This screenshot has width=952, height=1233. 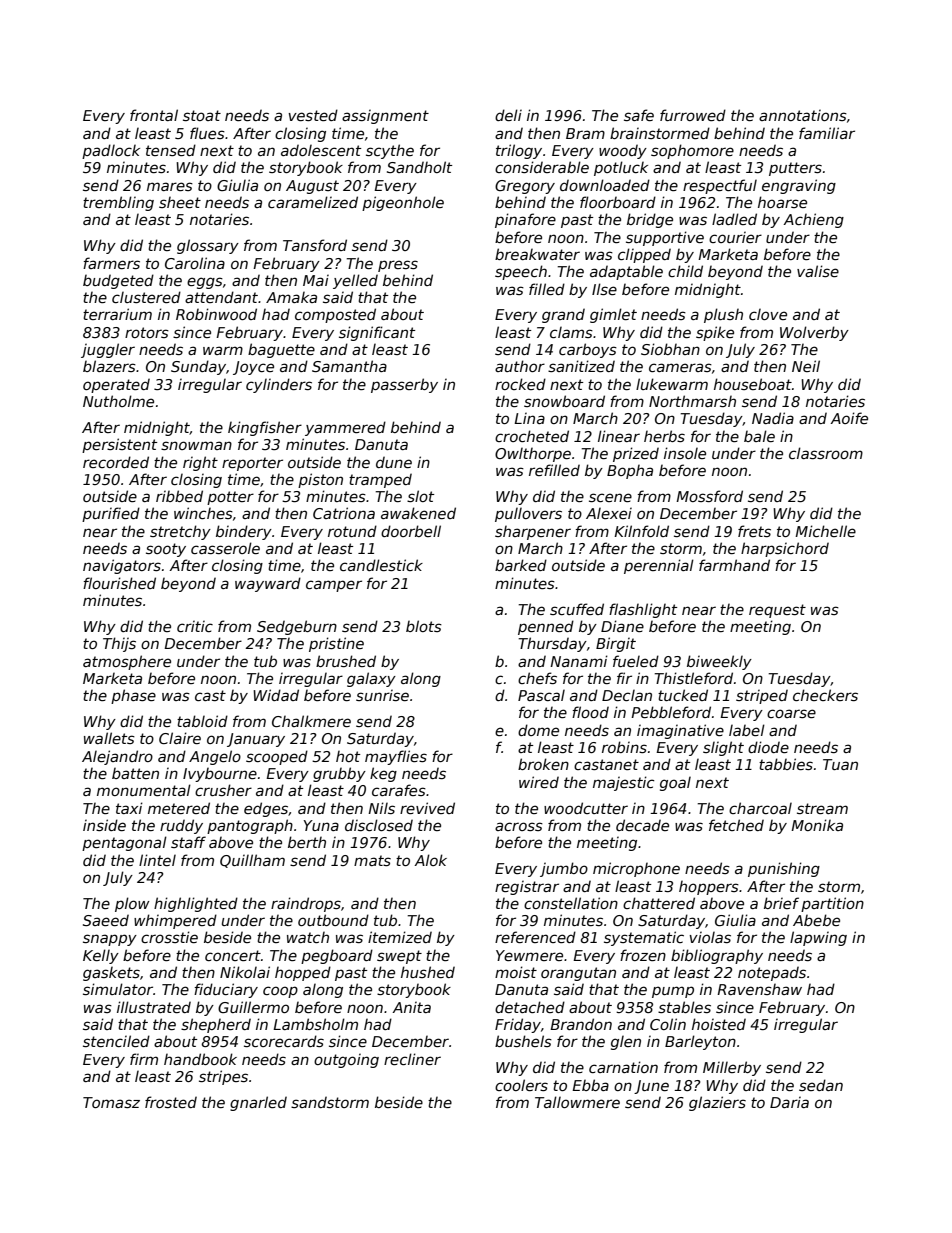 I want to click on recliner, so click(x=412, y=1059).
